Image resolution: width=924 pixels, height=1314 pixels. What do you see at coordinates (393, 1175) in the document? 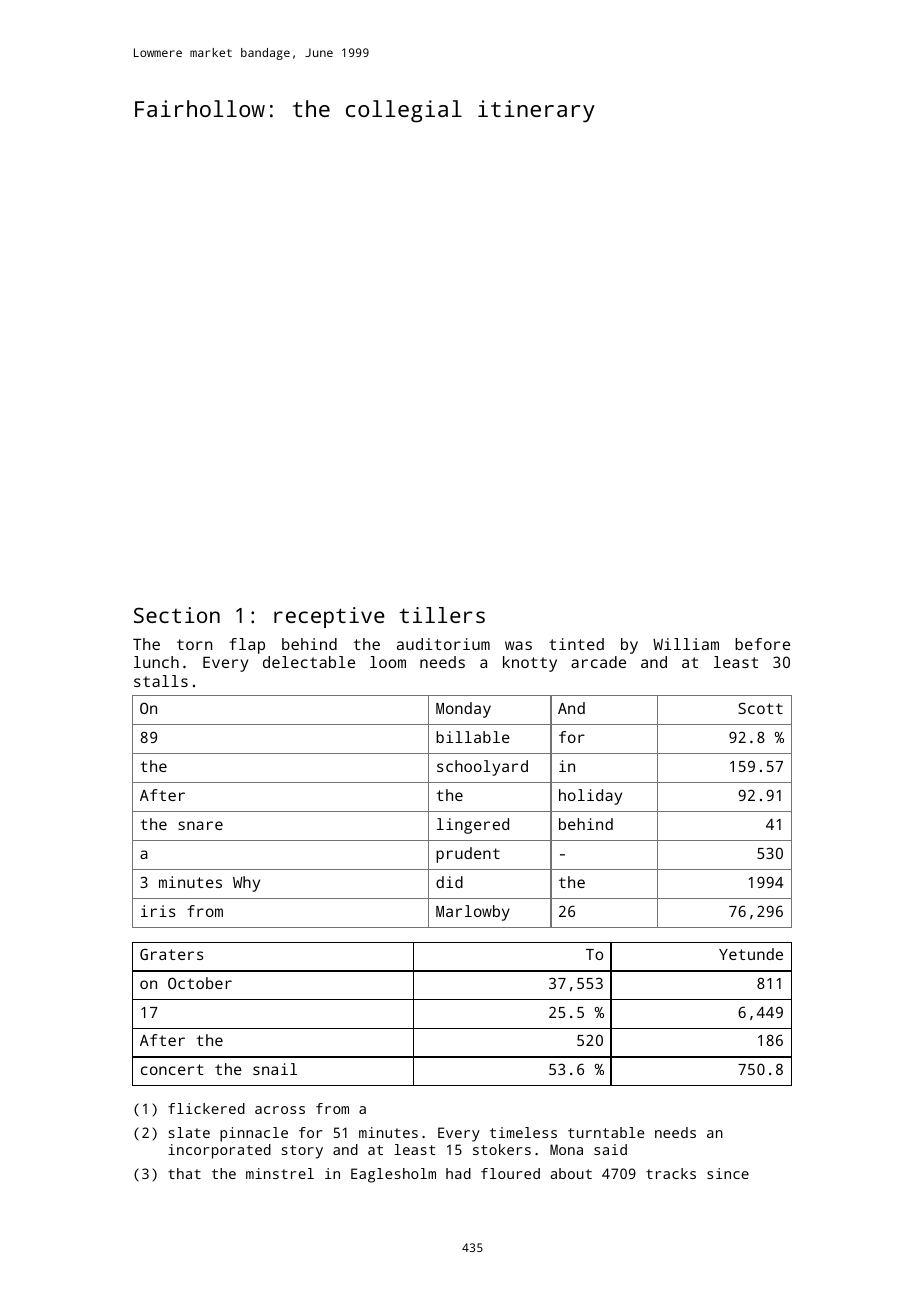
I see `Eaglesholm` at bounding box center [393, 1175].
